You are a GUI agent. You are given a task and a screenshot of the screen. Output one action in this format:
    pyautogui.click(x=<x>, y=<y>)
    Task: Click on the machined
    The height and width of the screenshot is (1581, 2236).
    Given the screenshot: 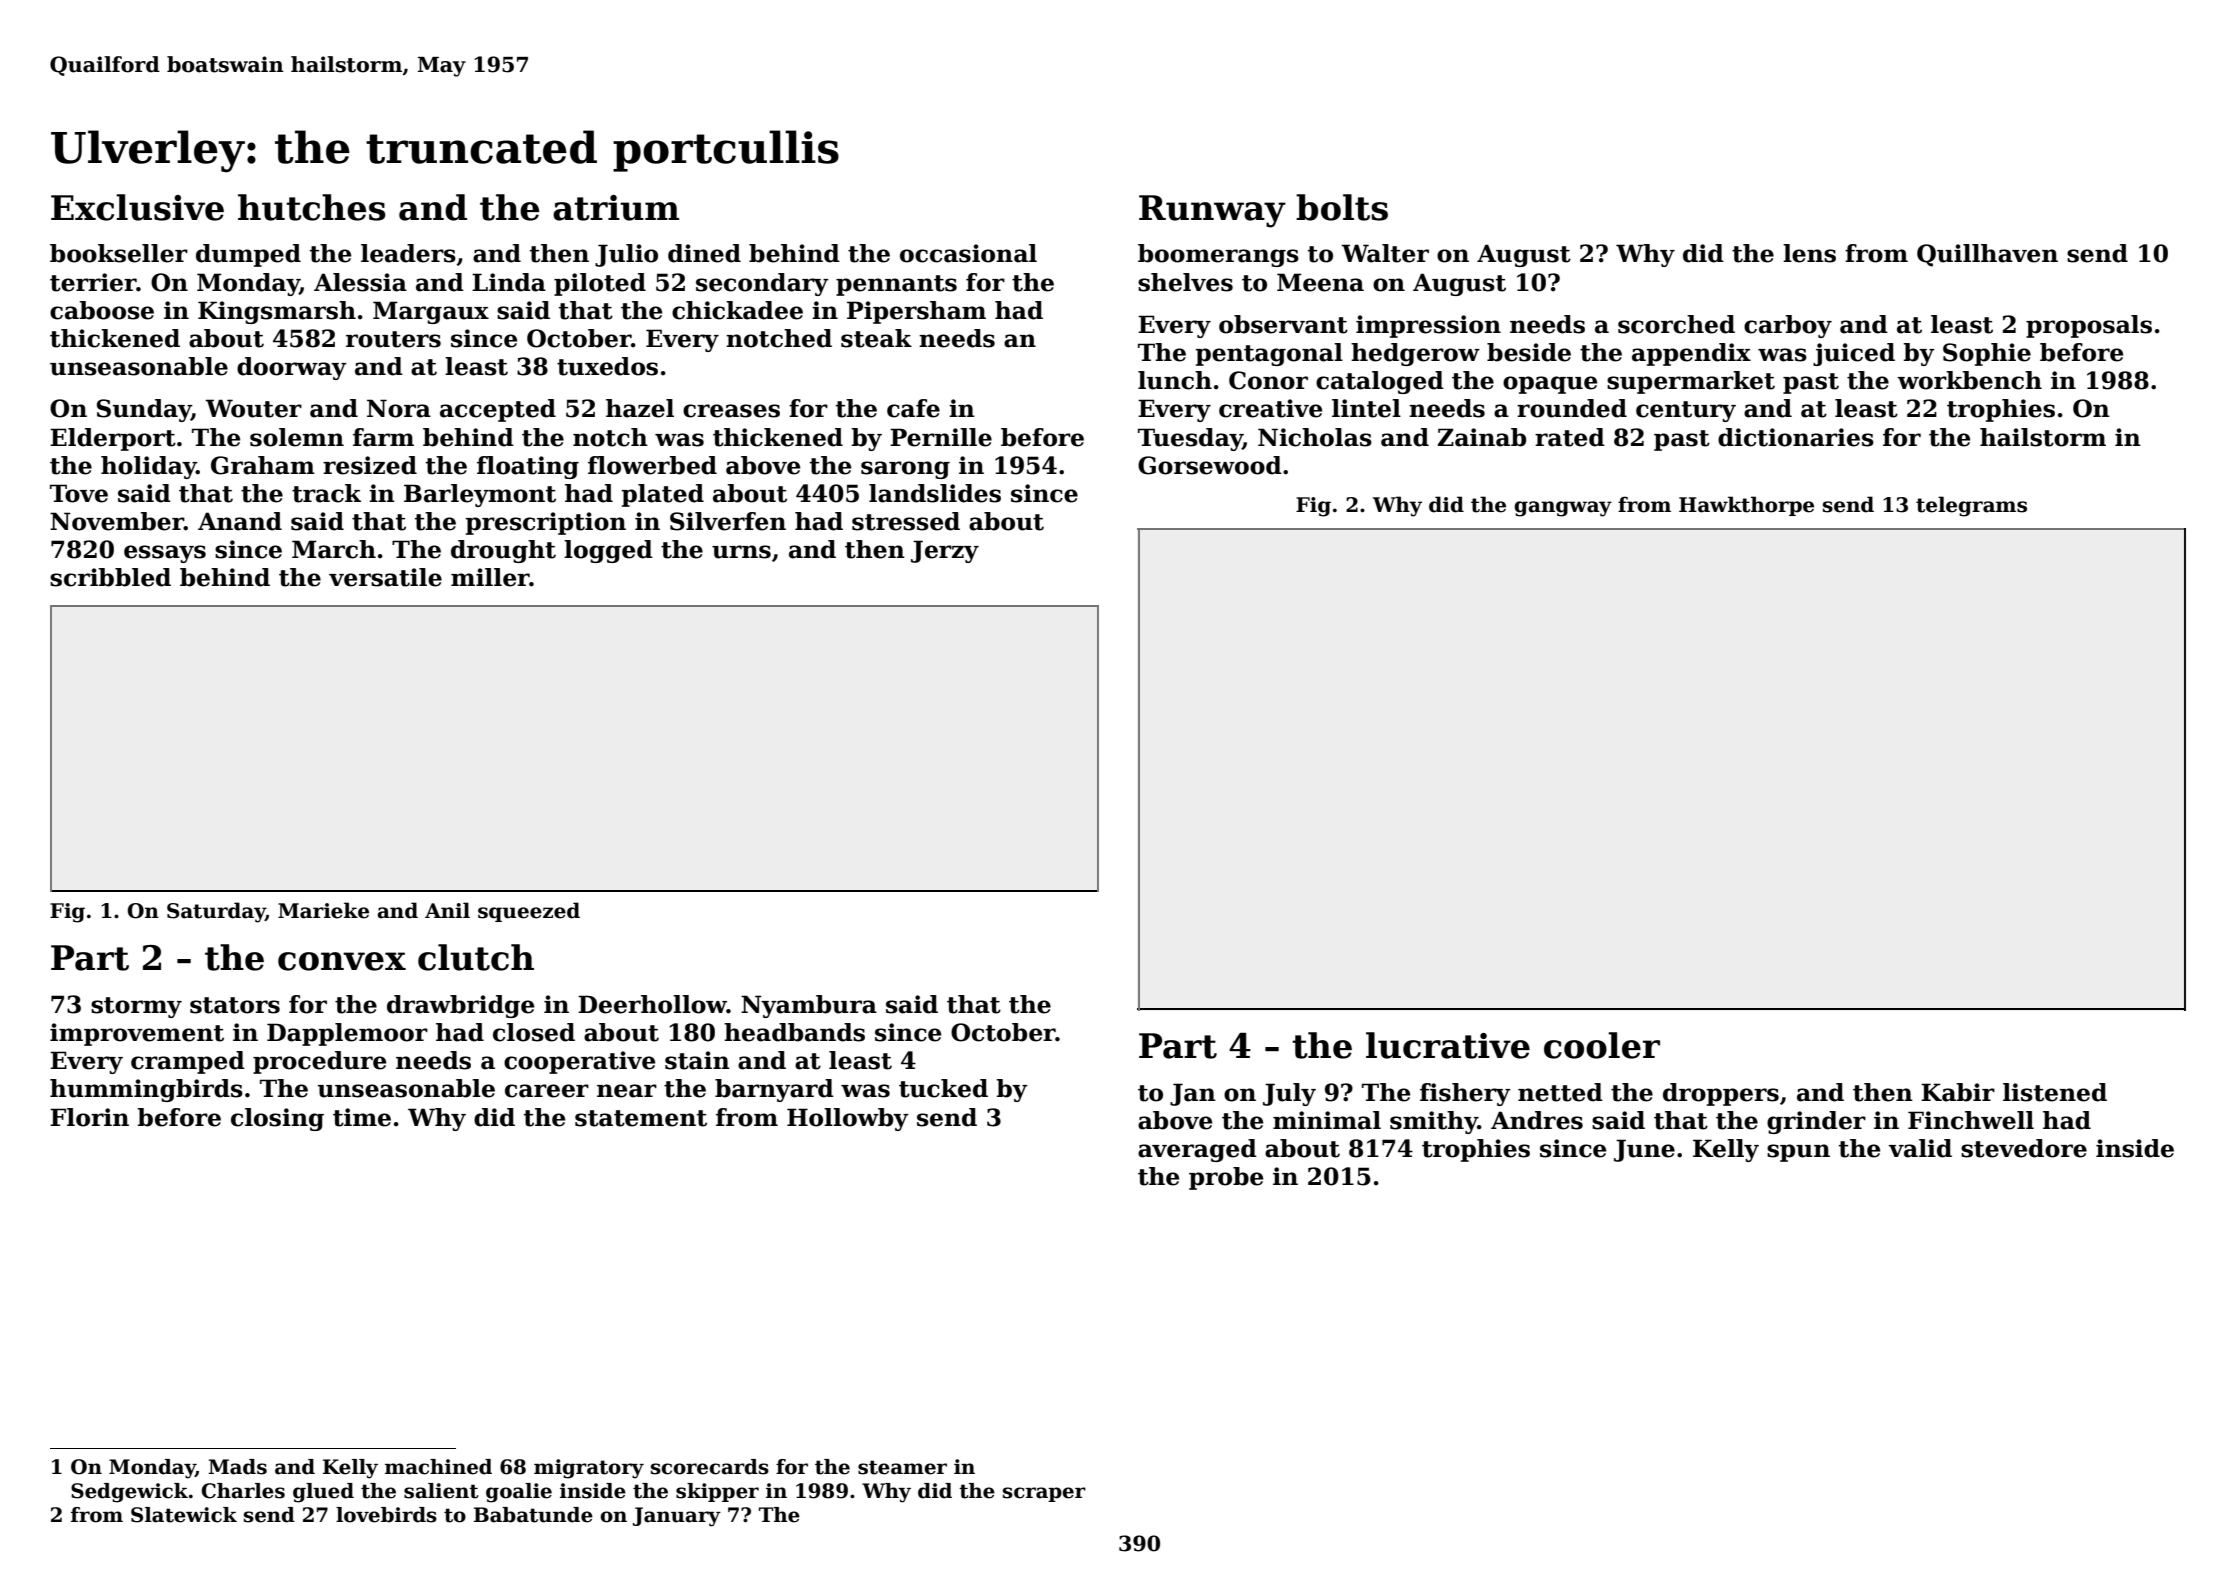 What is the action you would take?
    pyautogui.click(x=438, y=1467)
